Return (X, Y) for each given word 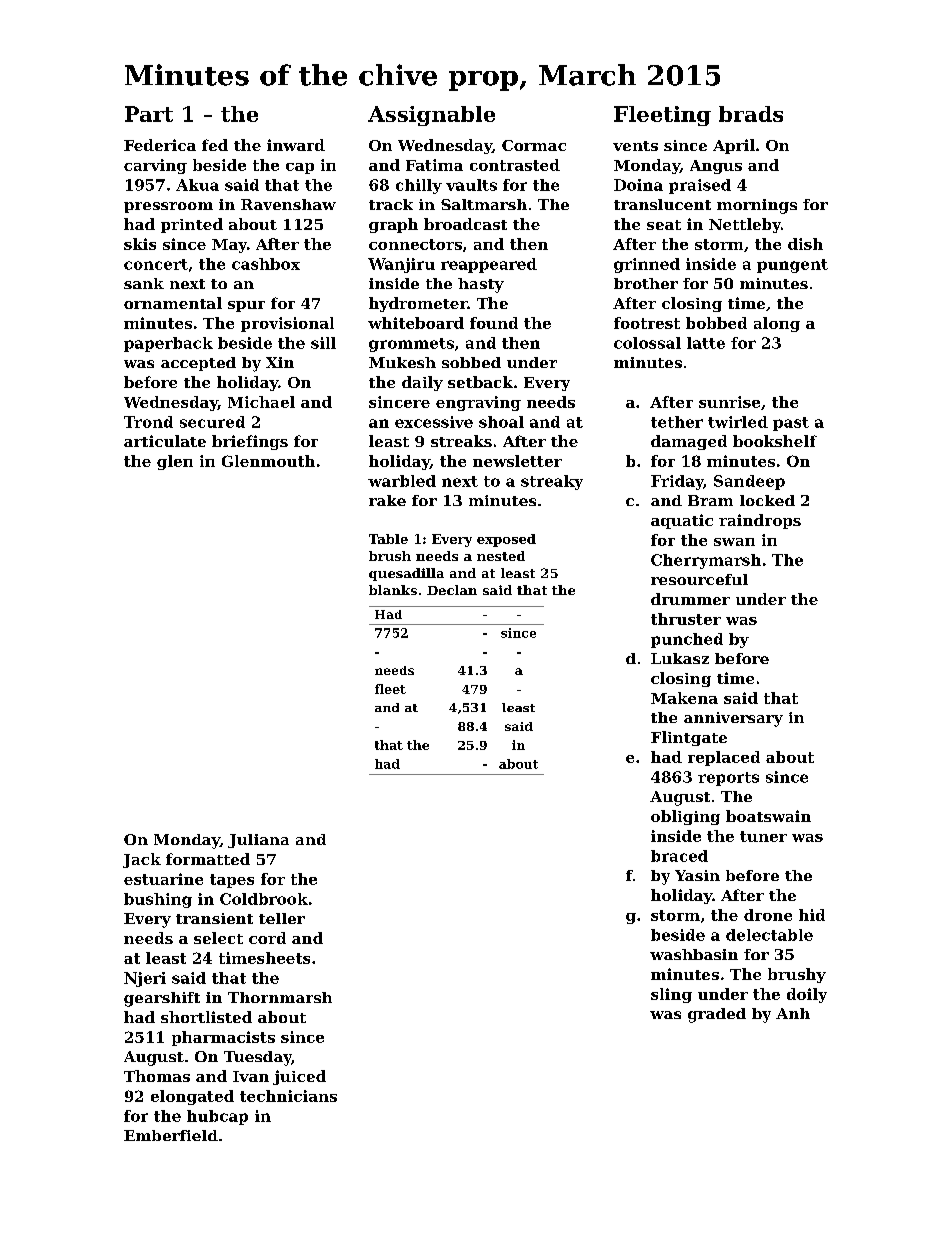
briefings (250, 442)
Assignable (431, 116)
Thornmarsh (280, 997)
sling (671, 995)
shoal (501, 422)
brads (751, 114)
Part (149, 114)
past (791, 424)
